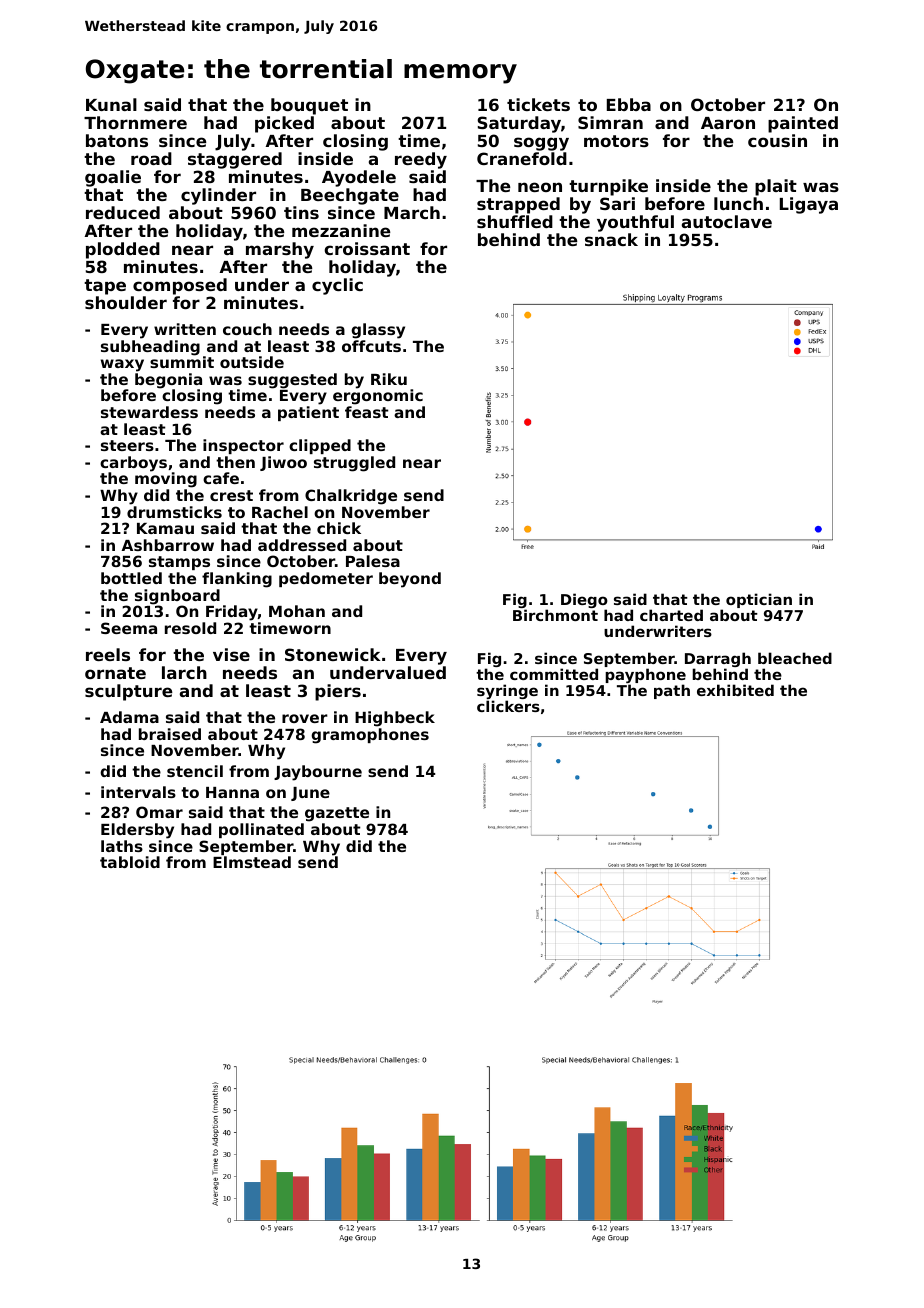 The height and width of the image is (1308, 924). I want to click on Cranefold, so click(522, 158).
